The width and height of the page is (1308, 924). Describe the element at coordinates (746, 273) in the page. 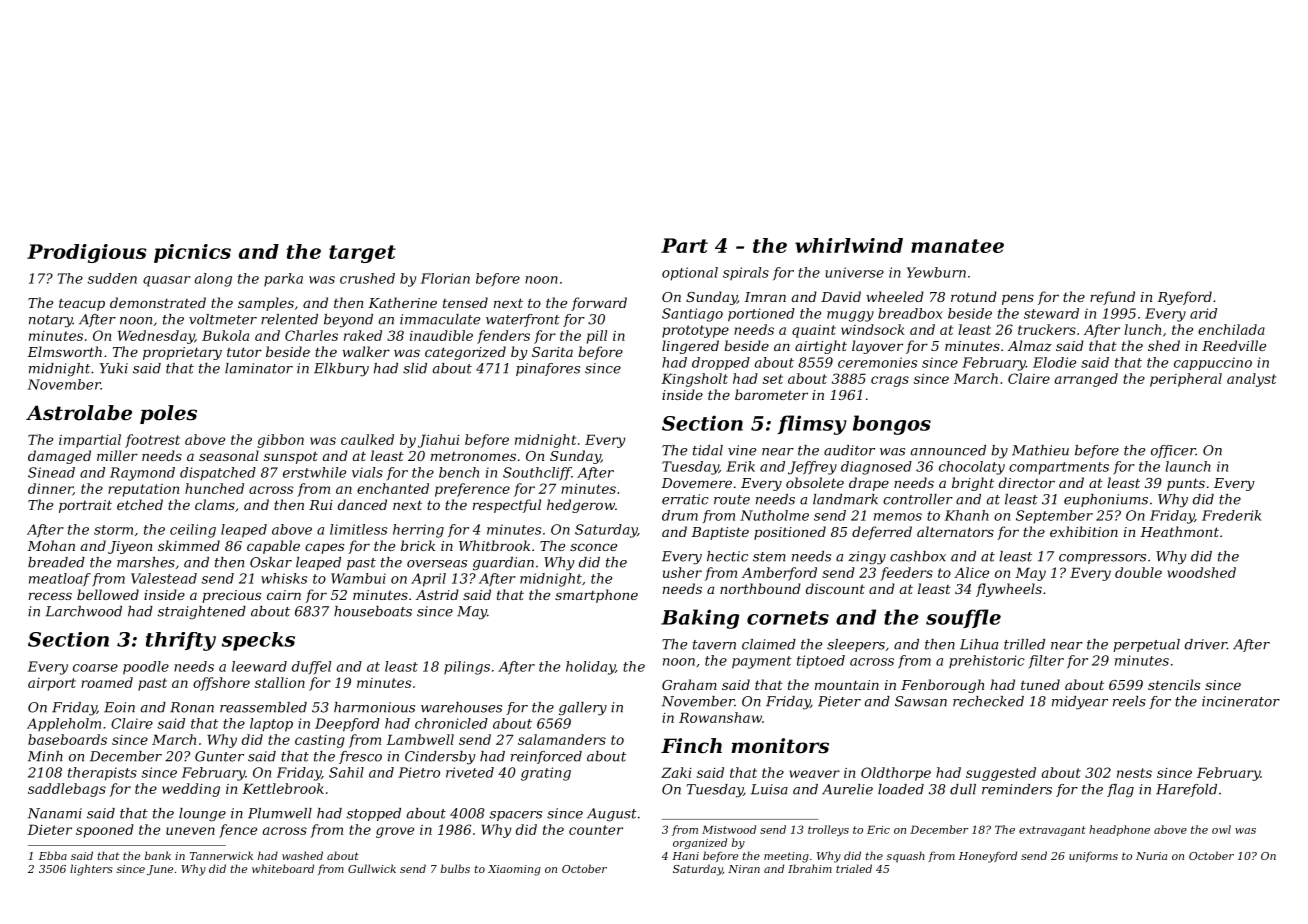

I see `spirals` at that location.
